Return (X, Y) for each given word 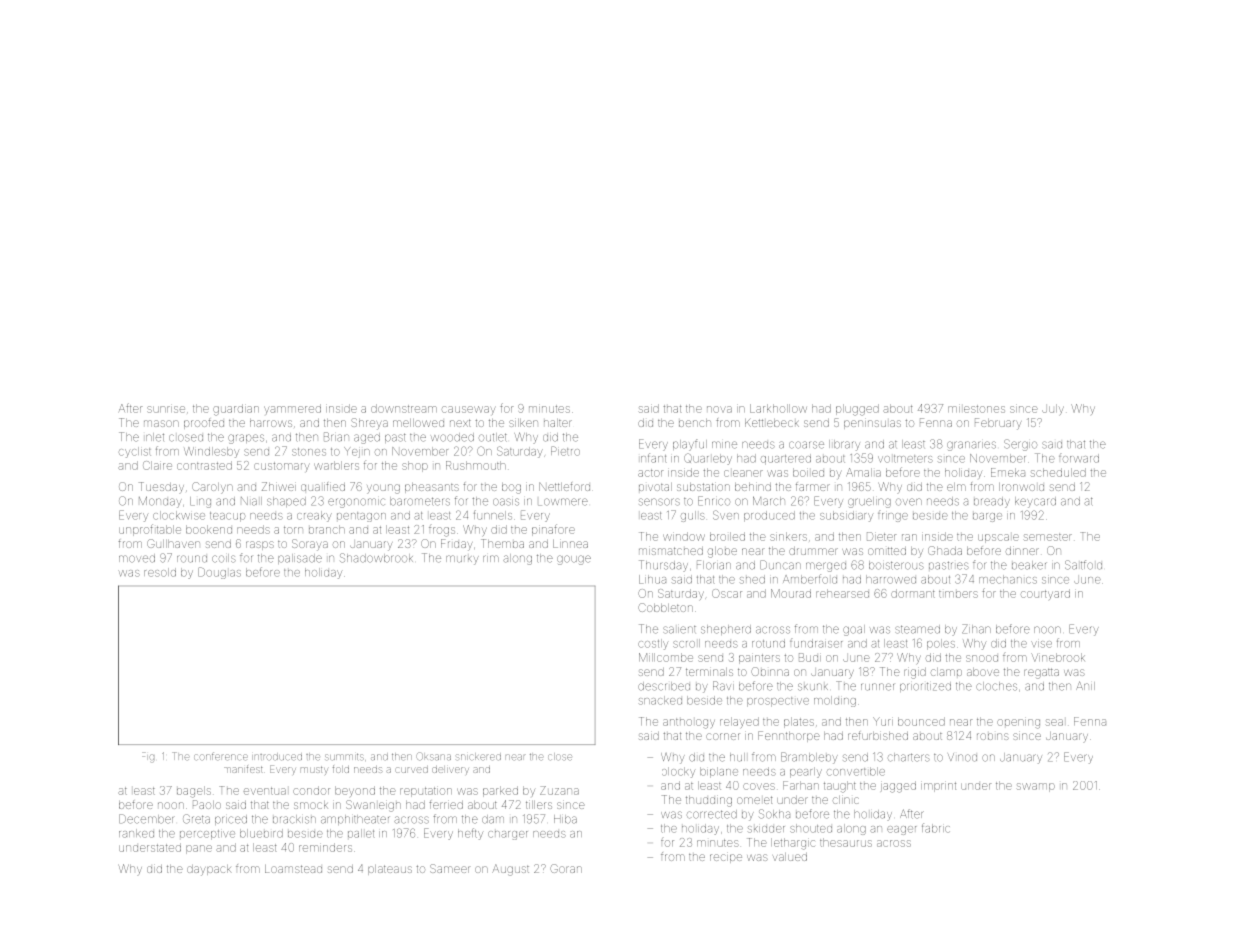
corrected (712, 814)
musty (314, 770)
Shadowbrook (376, 558)
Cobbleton (665, 607)
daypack (209, 870)
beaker (1029, 565)
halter (558, 423)
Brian (336, 437)
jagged (898, 787)
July (1053, 409)
